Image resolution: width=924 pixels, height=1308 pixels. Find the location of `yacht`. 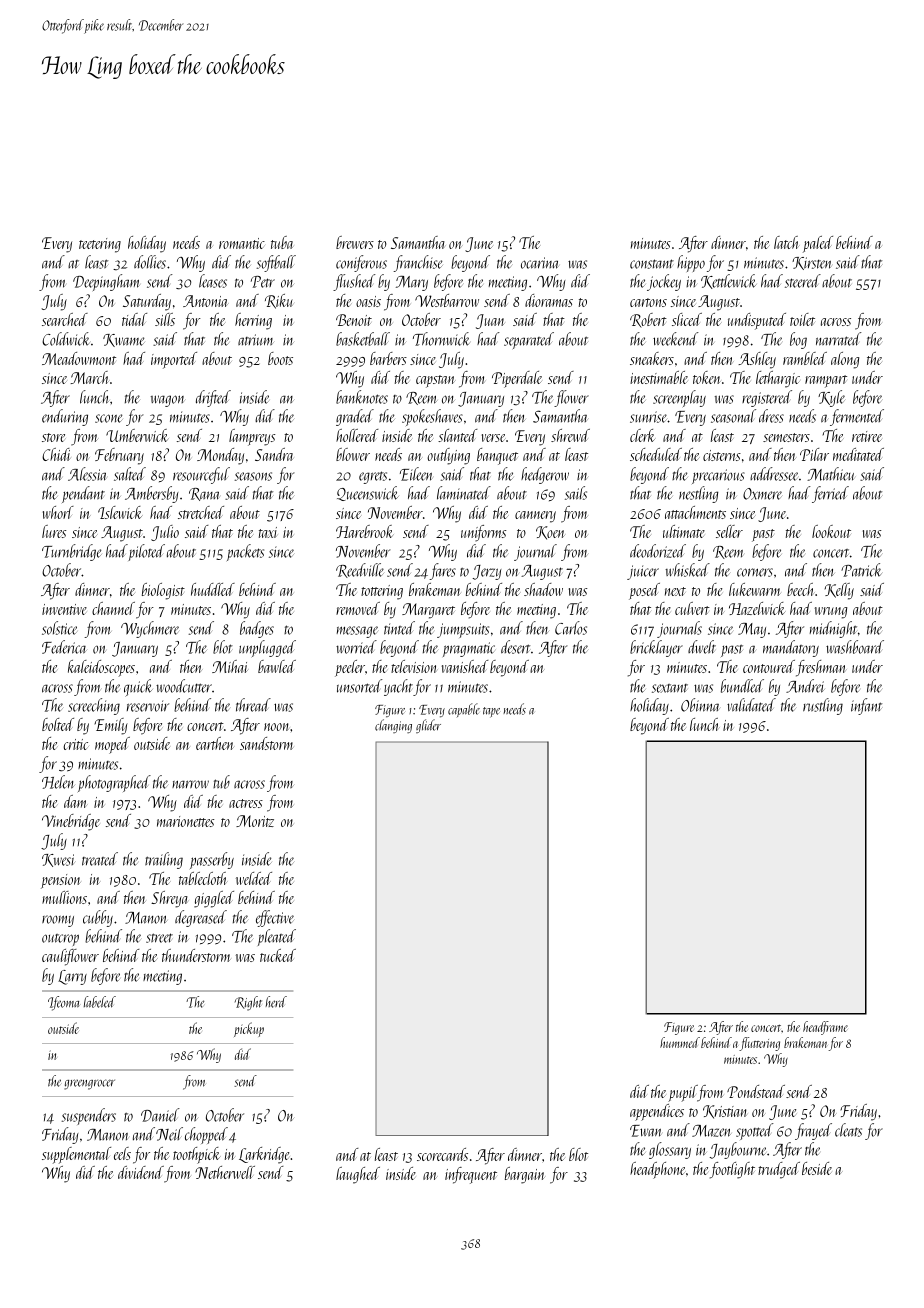

yacht is located at coordinates (398, 687).
